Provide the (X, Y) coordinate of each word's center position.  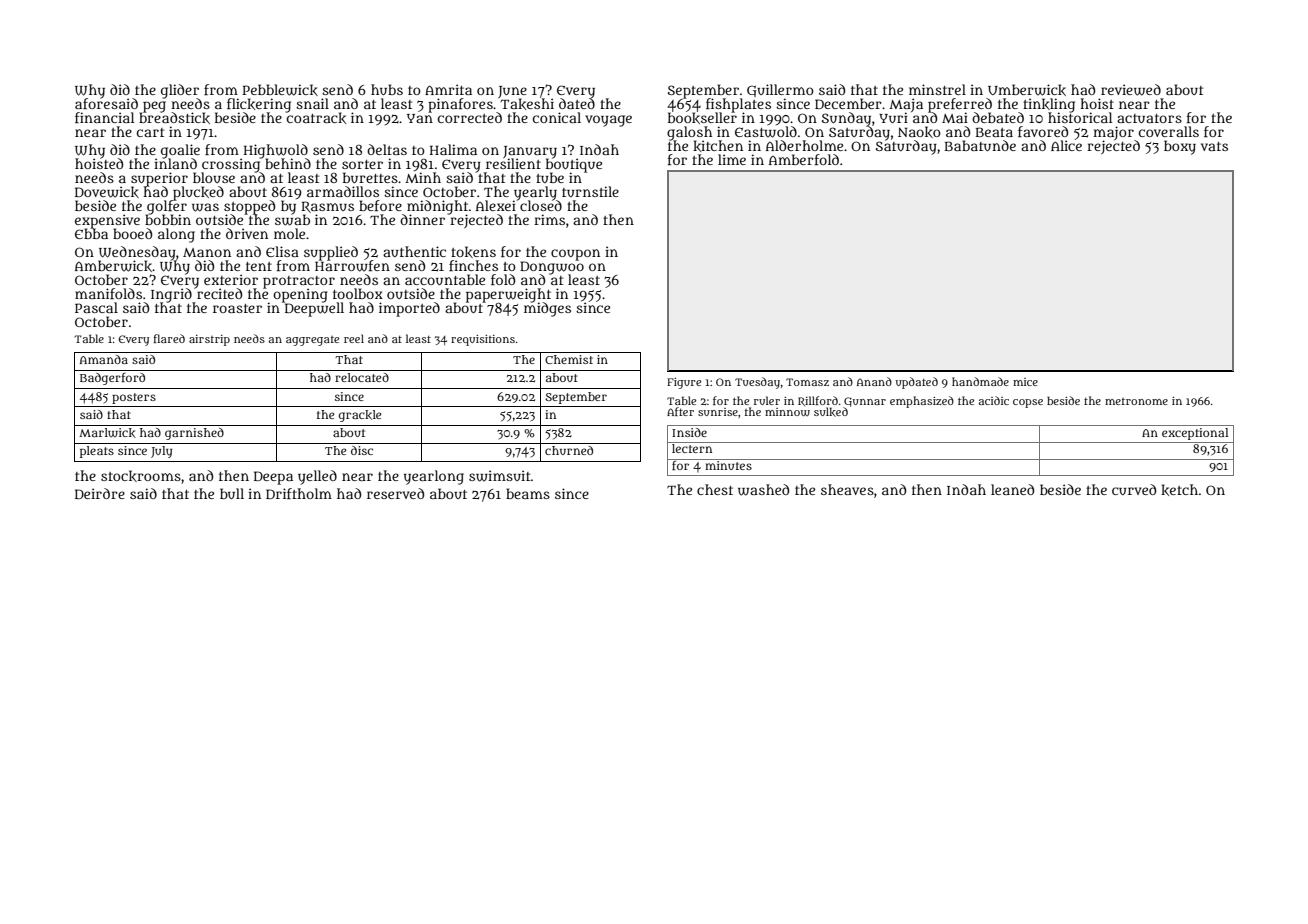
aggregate (312, 341)
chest (715, 489)
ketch (1179, 490)
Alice (1066, 145)
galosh (689, 133)
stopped (249, 207)
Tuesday (757, 383)
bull (232, 493)
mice (1025, 382)
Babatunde (980, 145)
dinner (422, 219)
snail (312, 103)
